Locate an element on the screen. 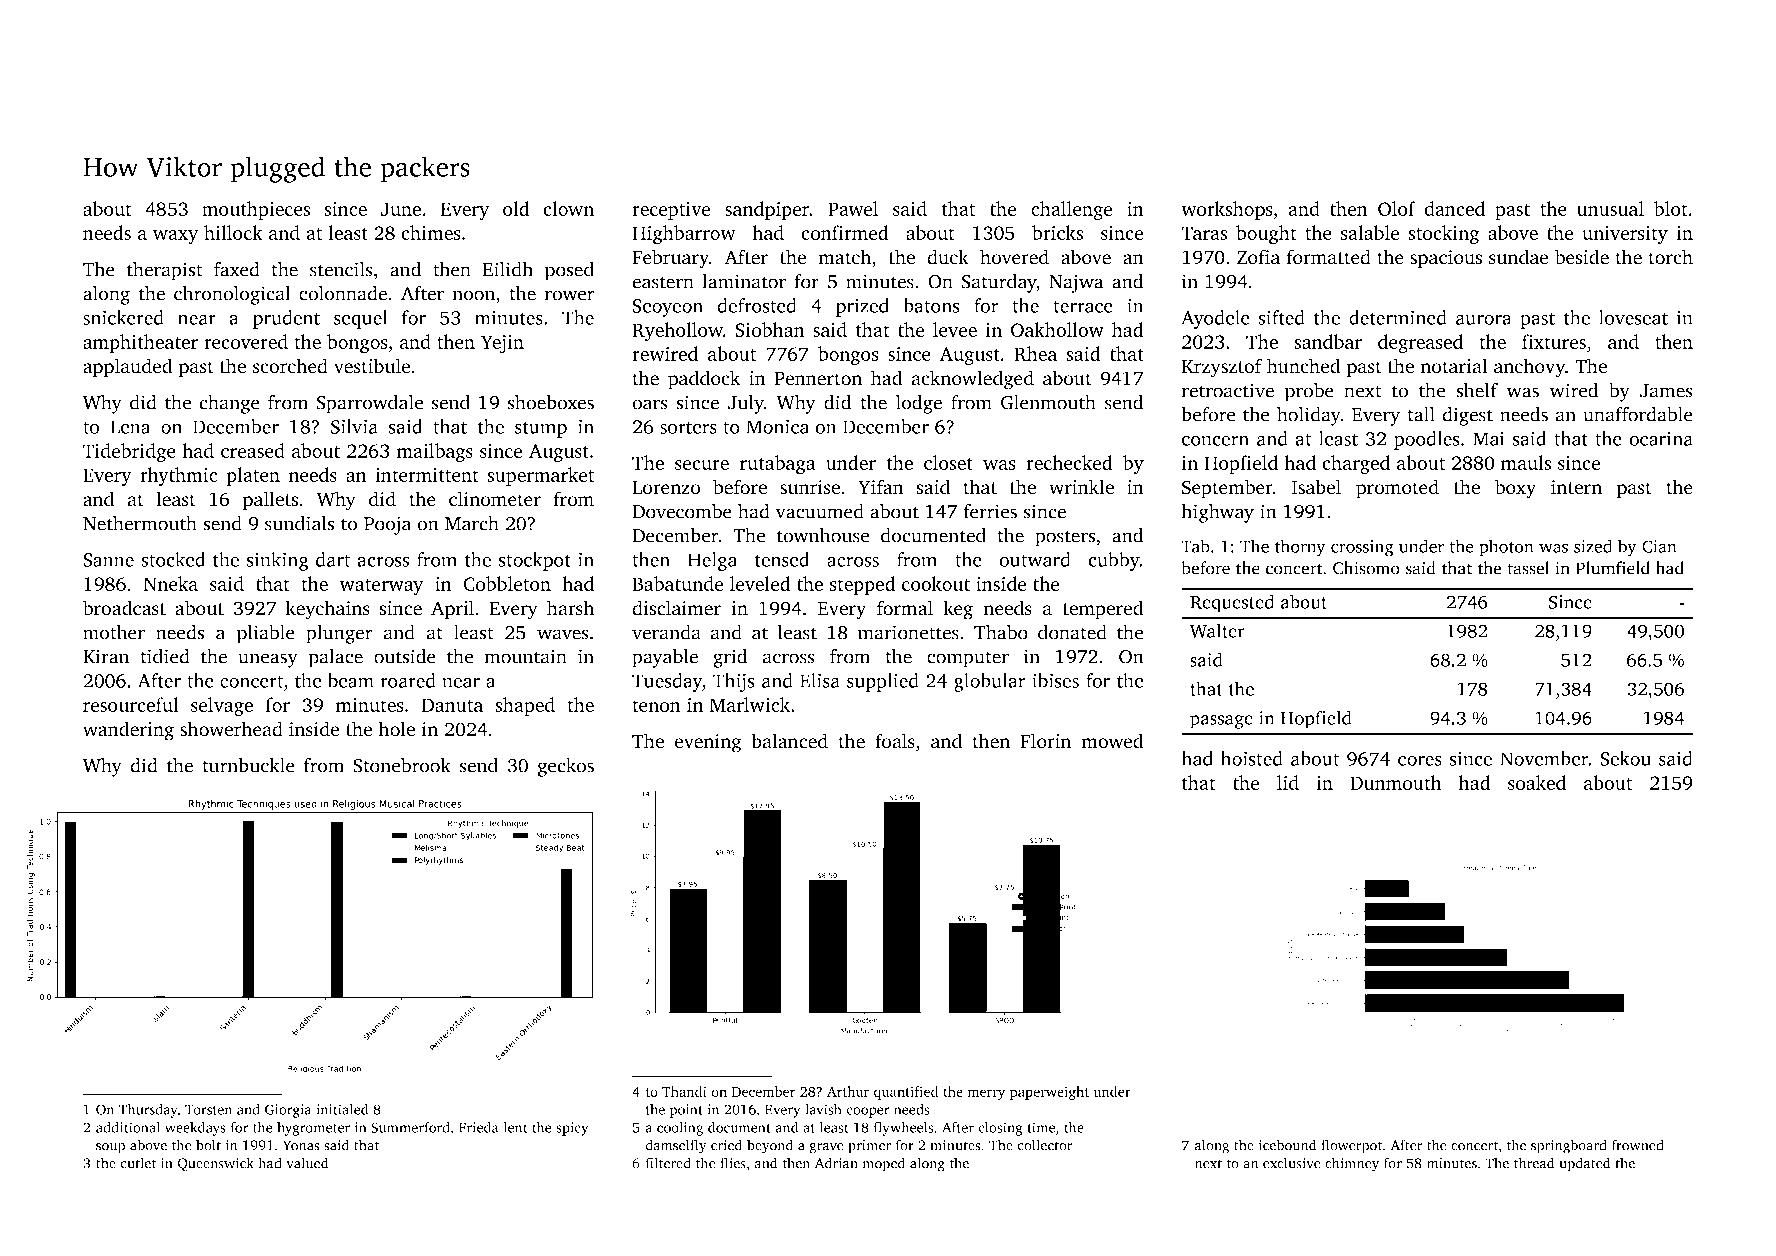 The height and width of the screenshot is (1256, 1776). ibises is located at coordinates (1055, 680).
